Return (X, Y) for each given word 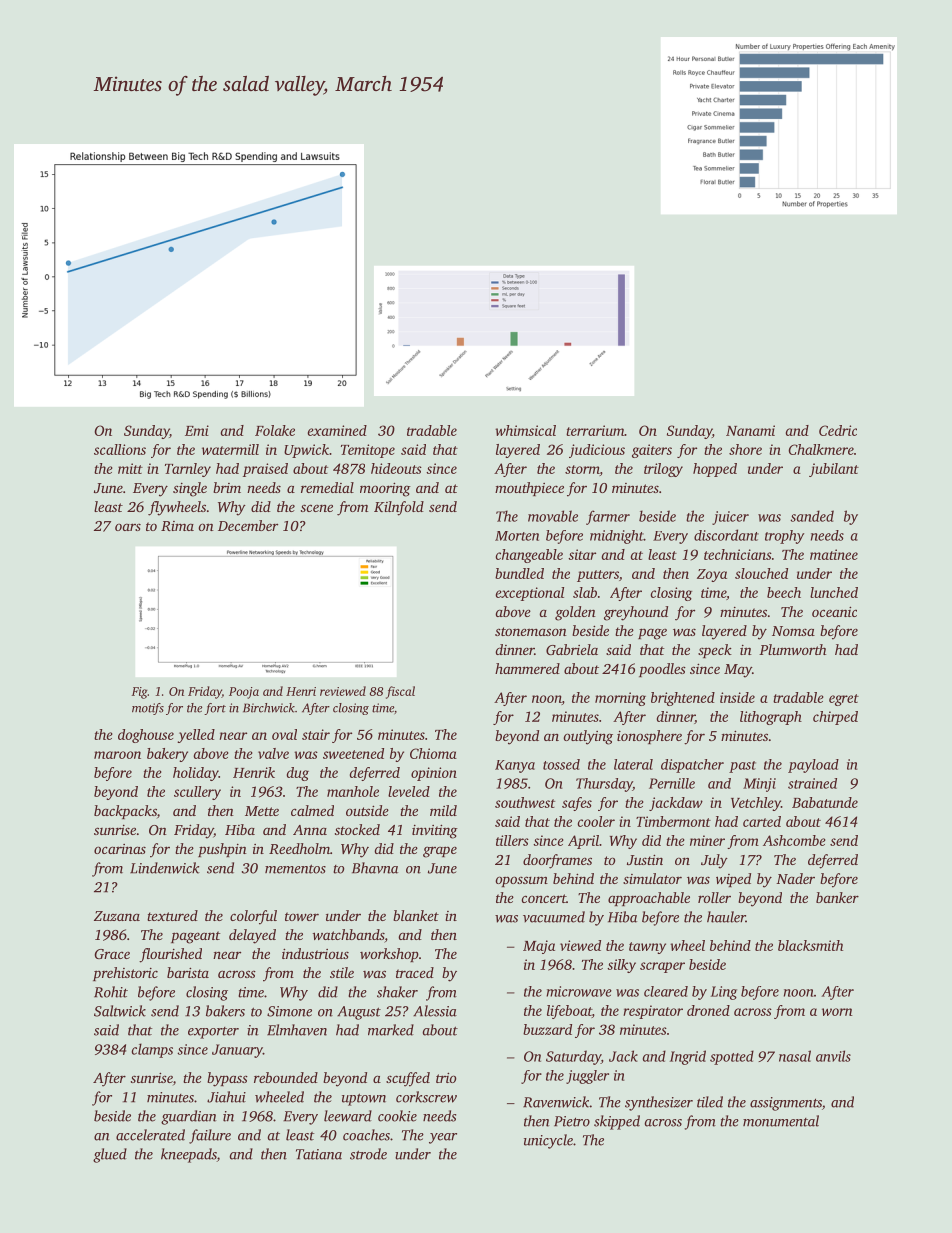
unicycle (548, 1141)
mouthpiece (529, 489)
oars (128, 527)
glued (110, 1155)
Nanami (750, 430)
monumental (781, 1121)
